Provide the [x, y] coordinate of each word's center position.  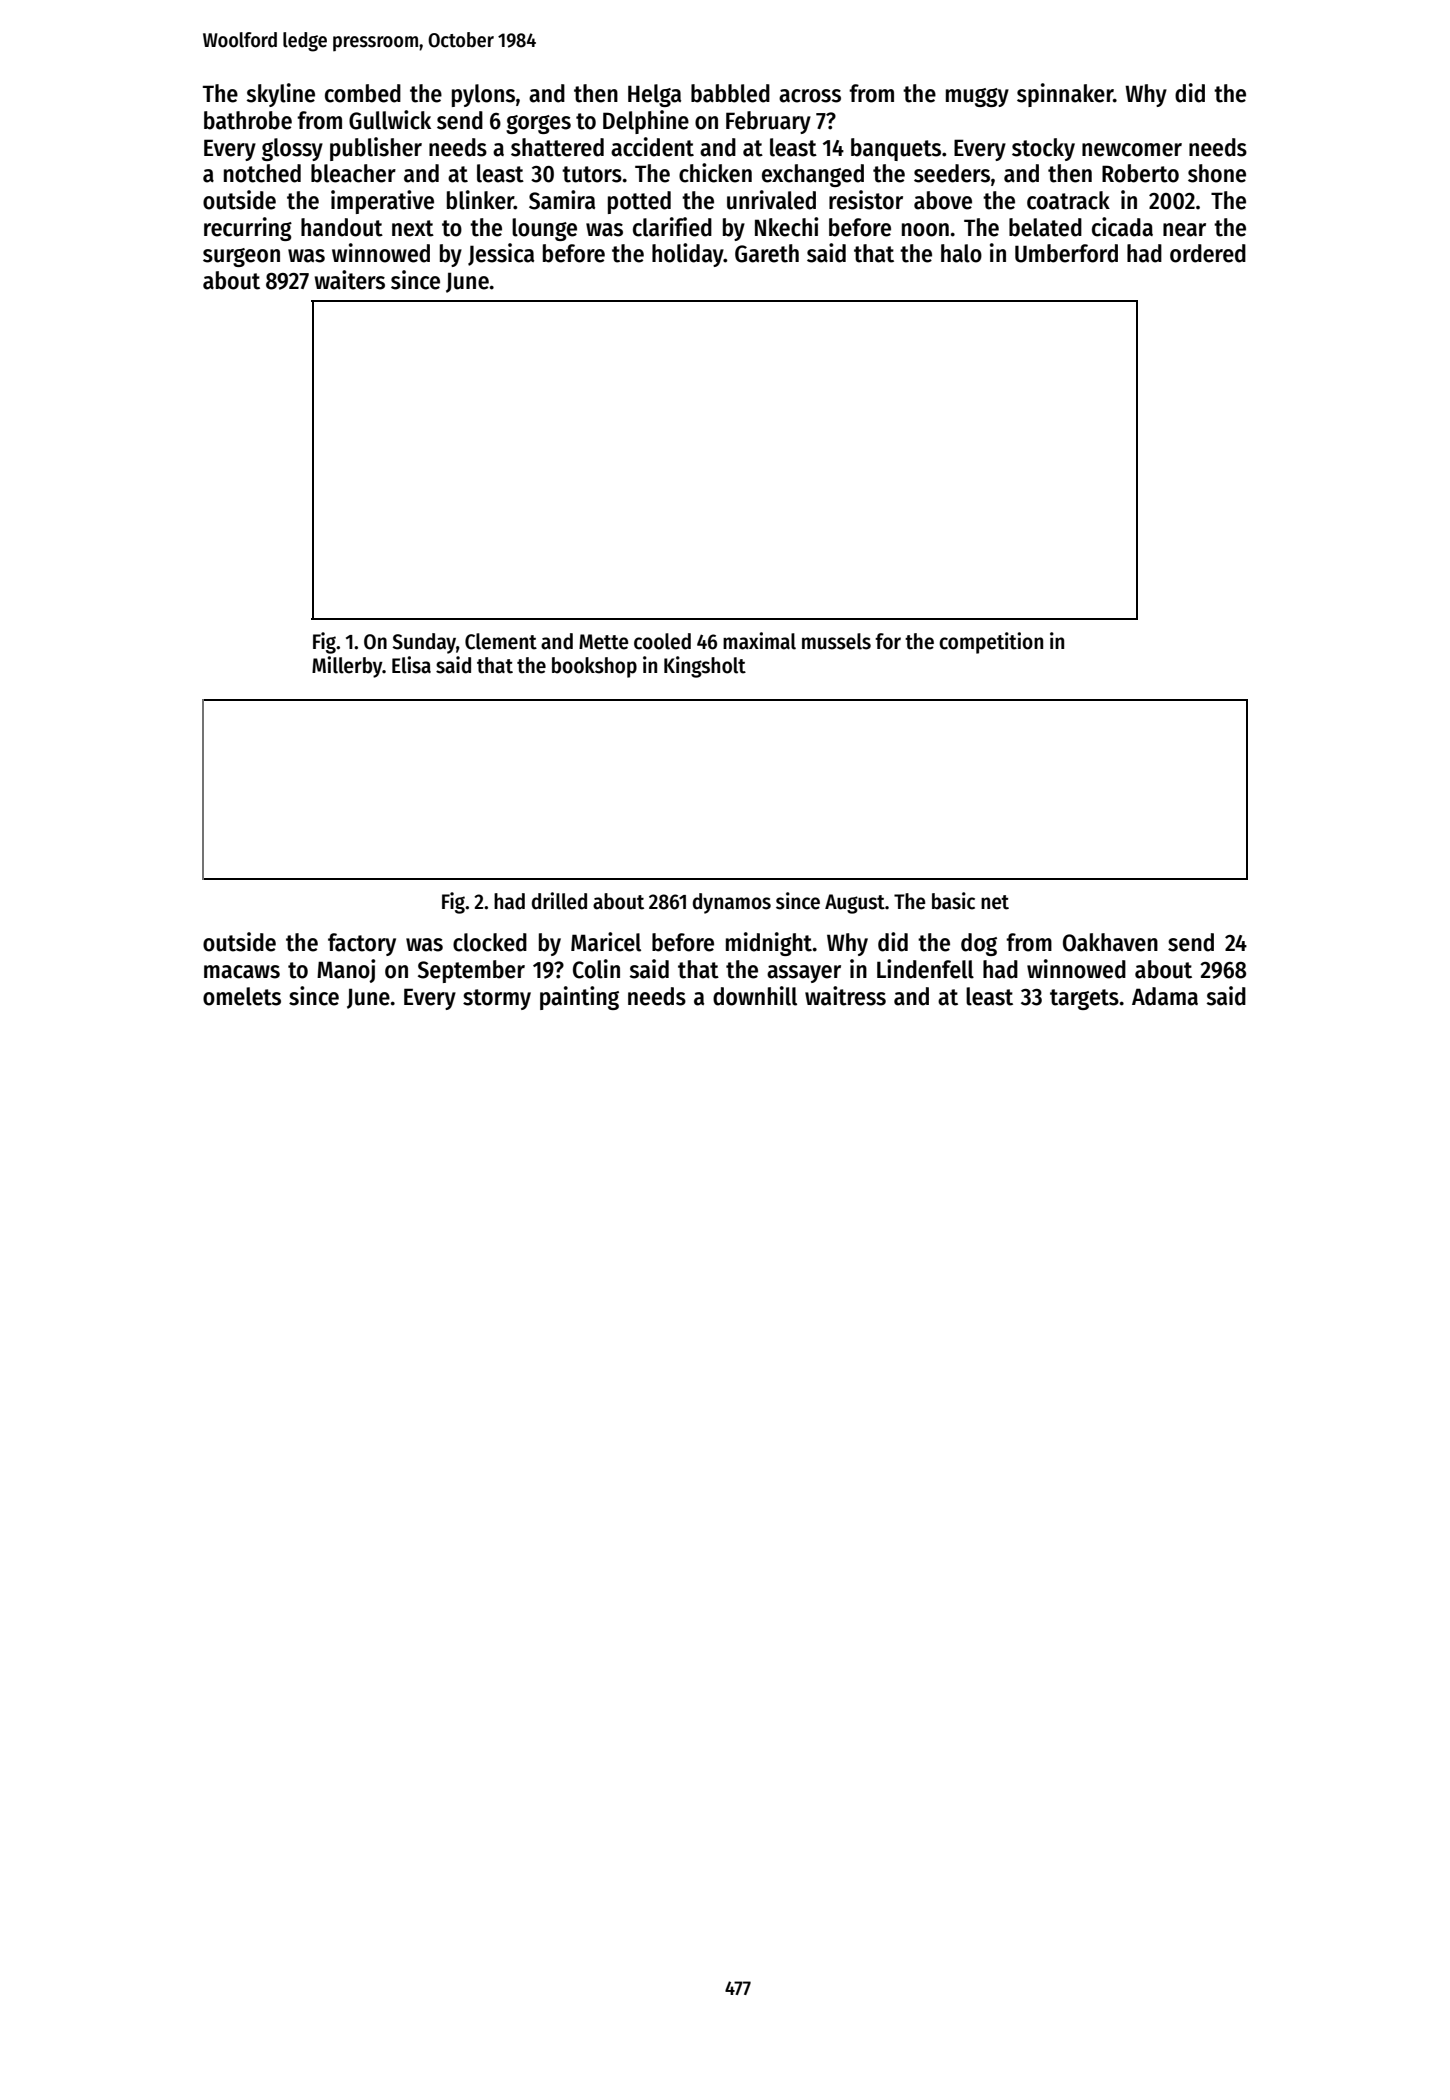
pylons [483, 95]
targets [1084, 999]
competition [991, 643]
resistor [866, 200]
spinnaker [1065, 95]
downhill [755, 996]
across [810, 96]
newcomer [1132, 150]
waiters [349, 280]
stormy [497, 999]
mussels [836, 641]
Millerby [347, 667]
